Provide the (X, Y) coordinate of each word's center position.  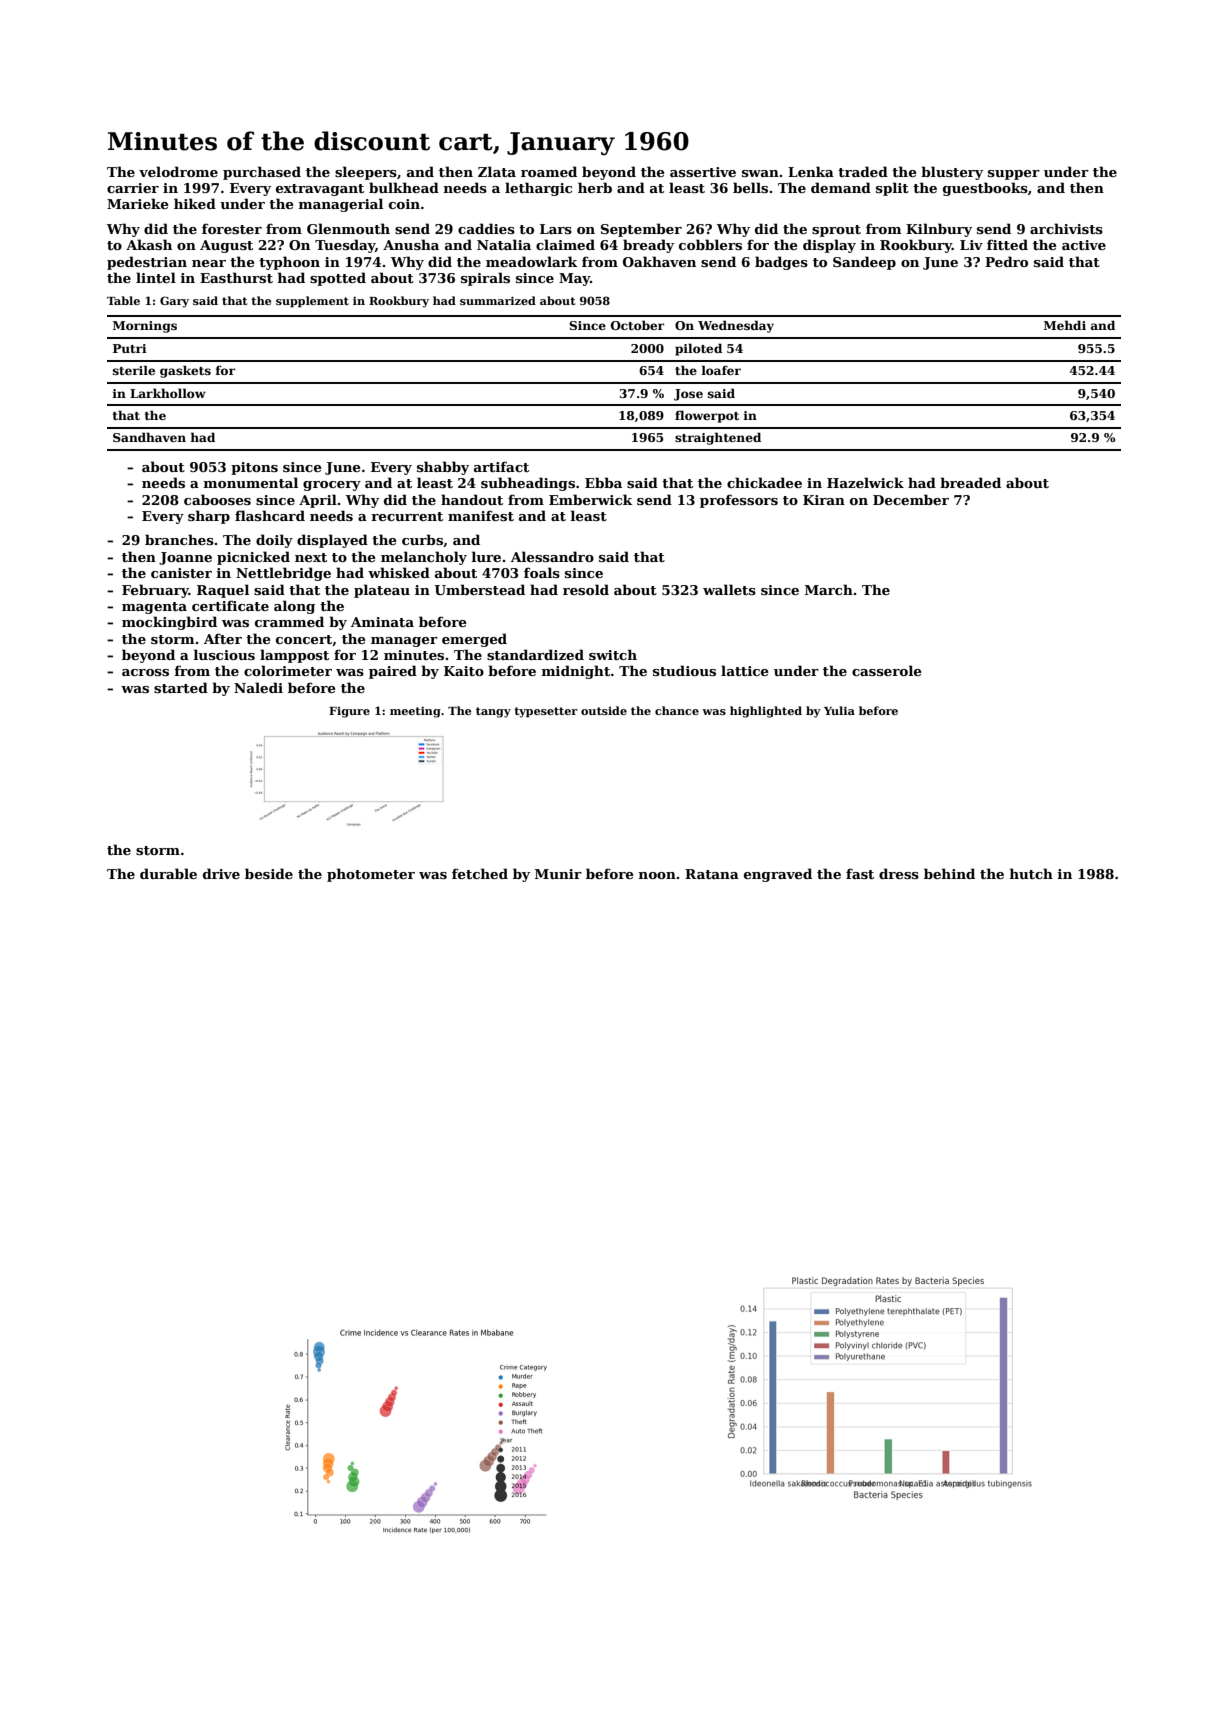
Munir (558, 874)
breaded (970, 482)
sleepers (366, 173)
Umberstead (479, 589)
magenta (154, 608)
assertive (703, 172)
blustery (952, 173)
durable (168, 873)
